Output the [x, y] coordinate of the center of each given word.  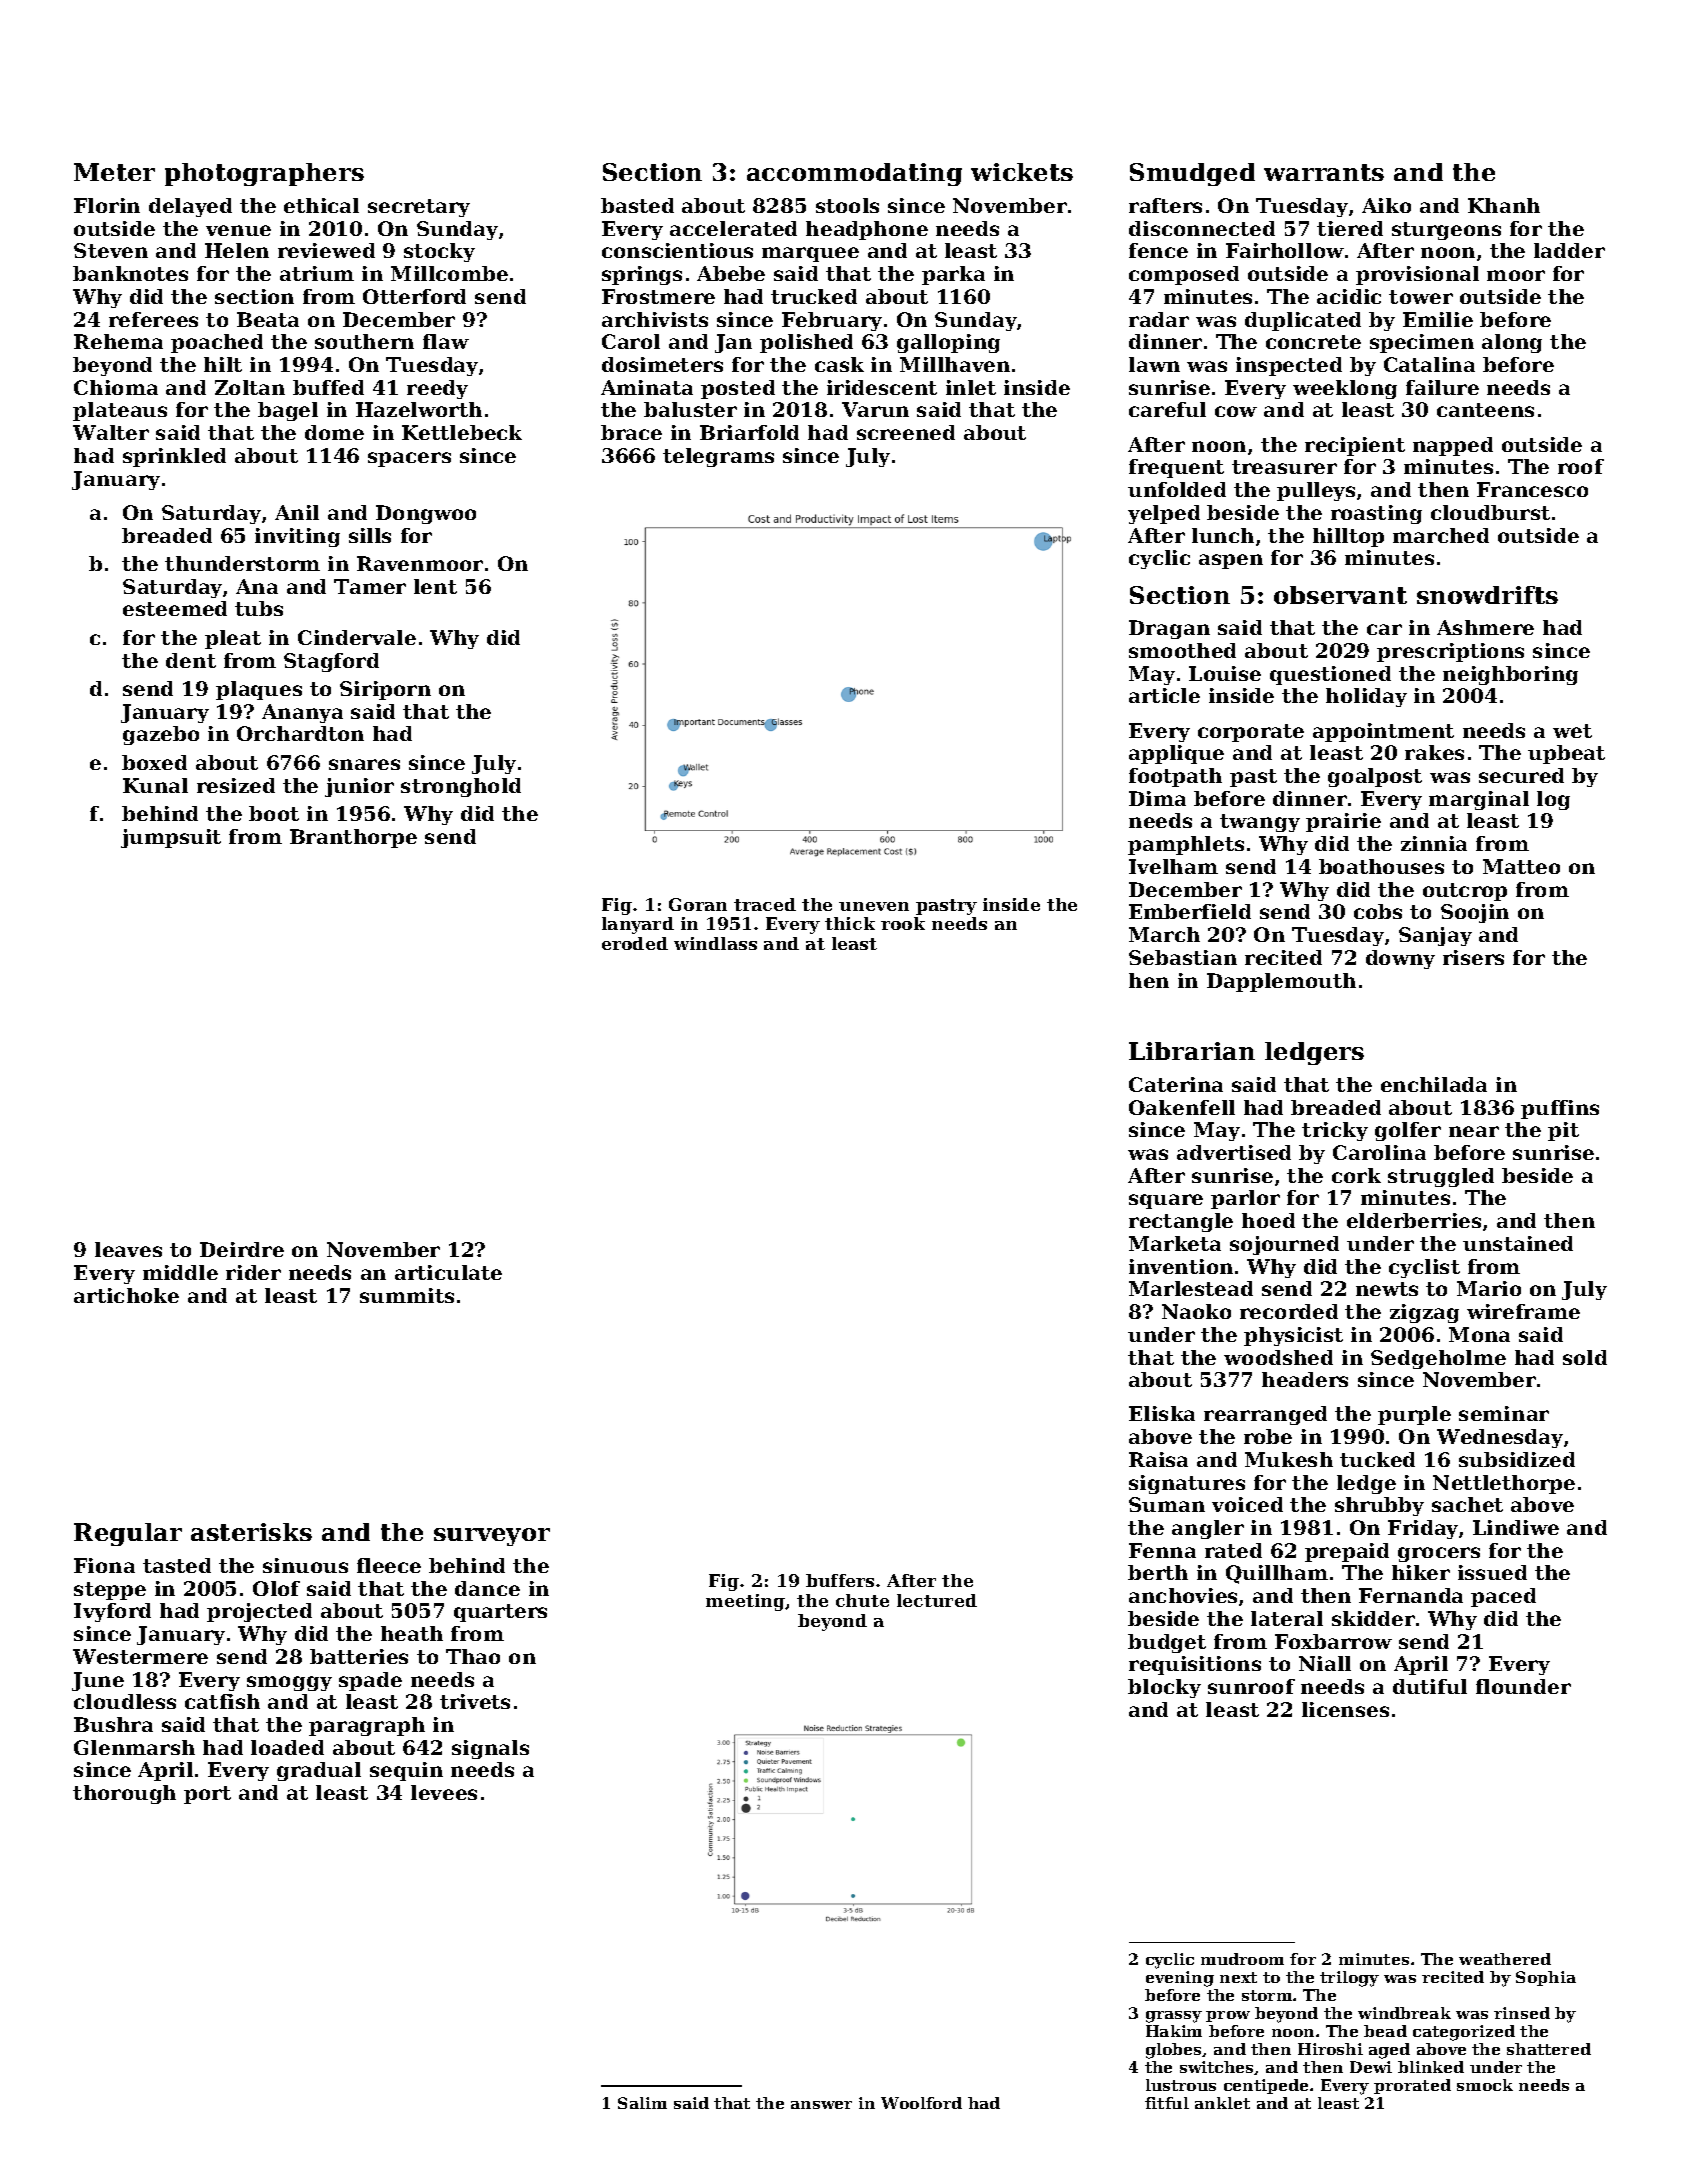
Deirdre [242, 1249]
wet [1572, 731]
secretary [419, 208]
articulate [448, 1272]
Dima [1157, 798]
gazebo [161, 735]
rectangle [1181, 1222]
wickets [1022, 172]
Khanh [1504, 205]
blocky [1164, 1688]
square [1166, 1201]
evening [1180, 1979]
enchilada [1434, 1084]
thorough [124, 1794]
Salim [642, 2103]
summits [407, 1295]
